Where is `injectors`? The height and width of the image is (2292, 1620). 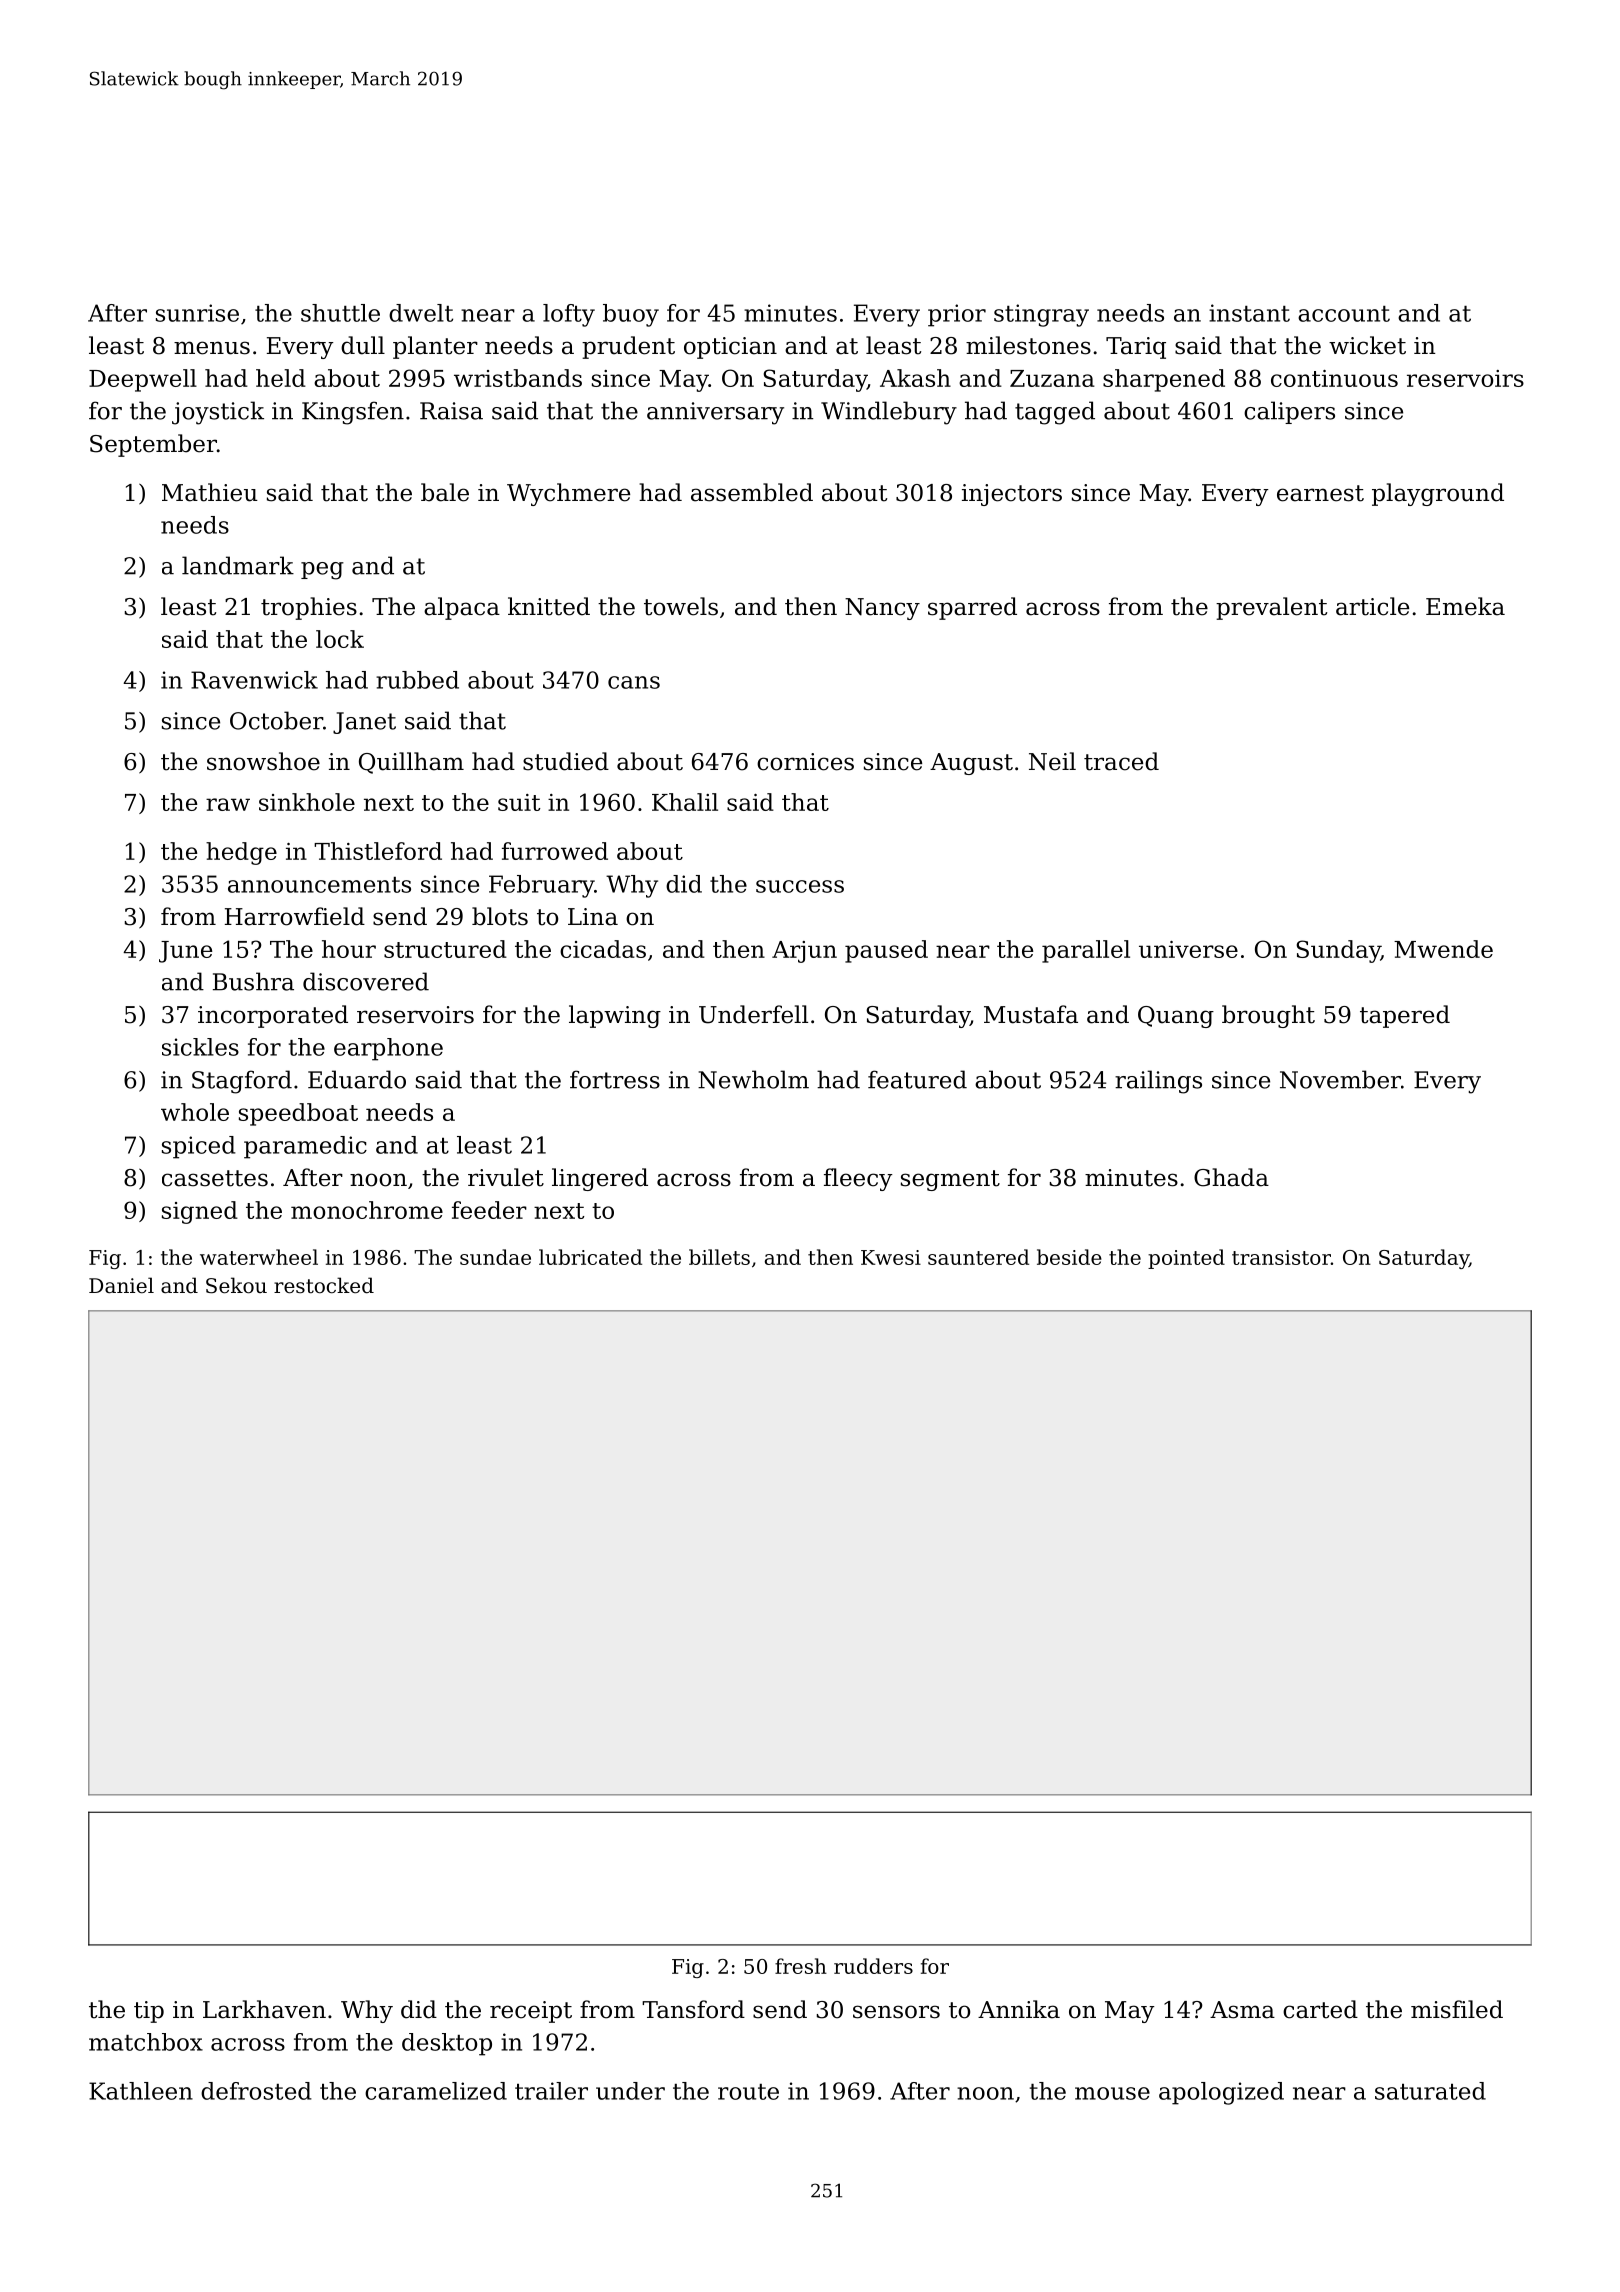 injectors is located at coordinates (1012, 495).
